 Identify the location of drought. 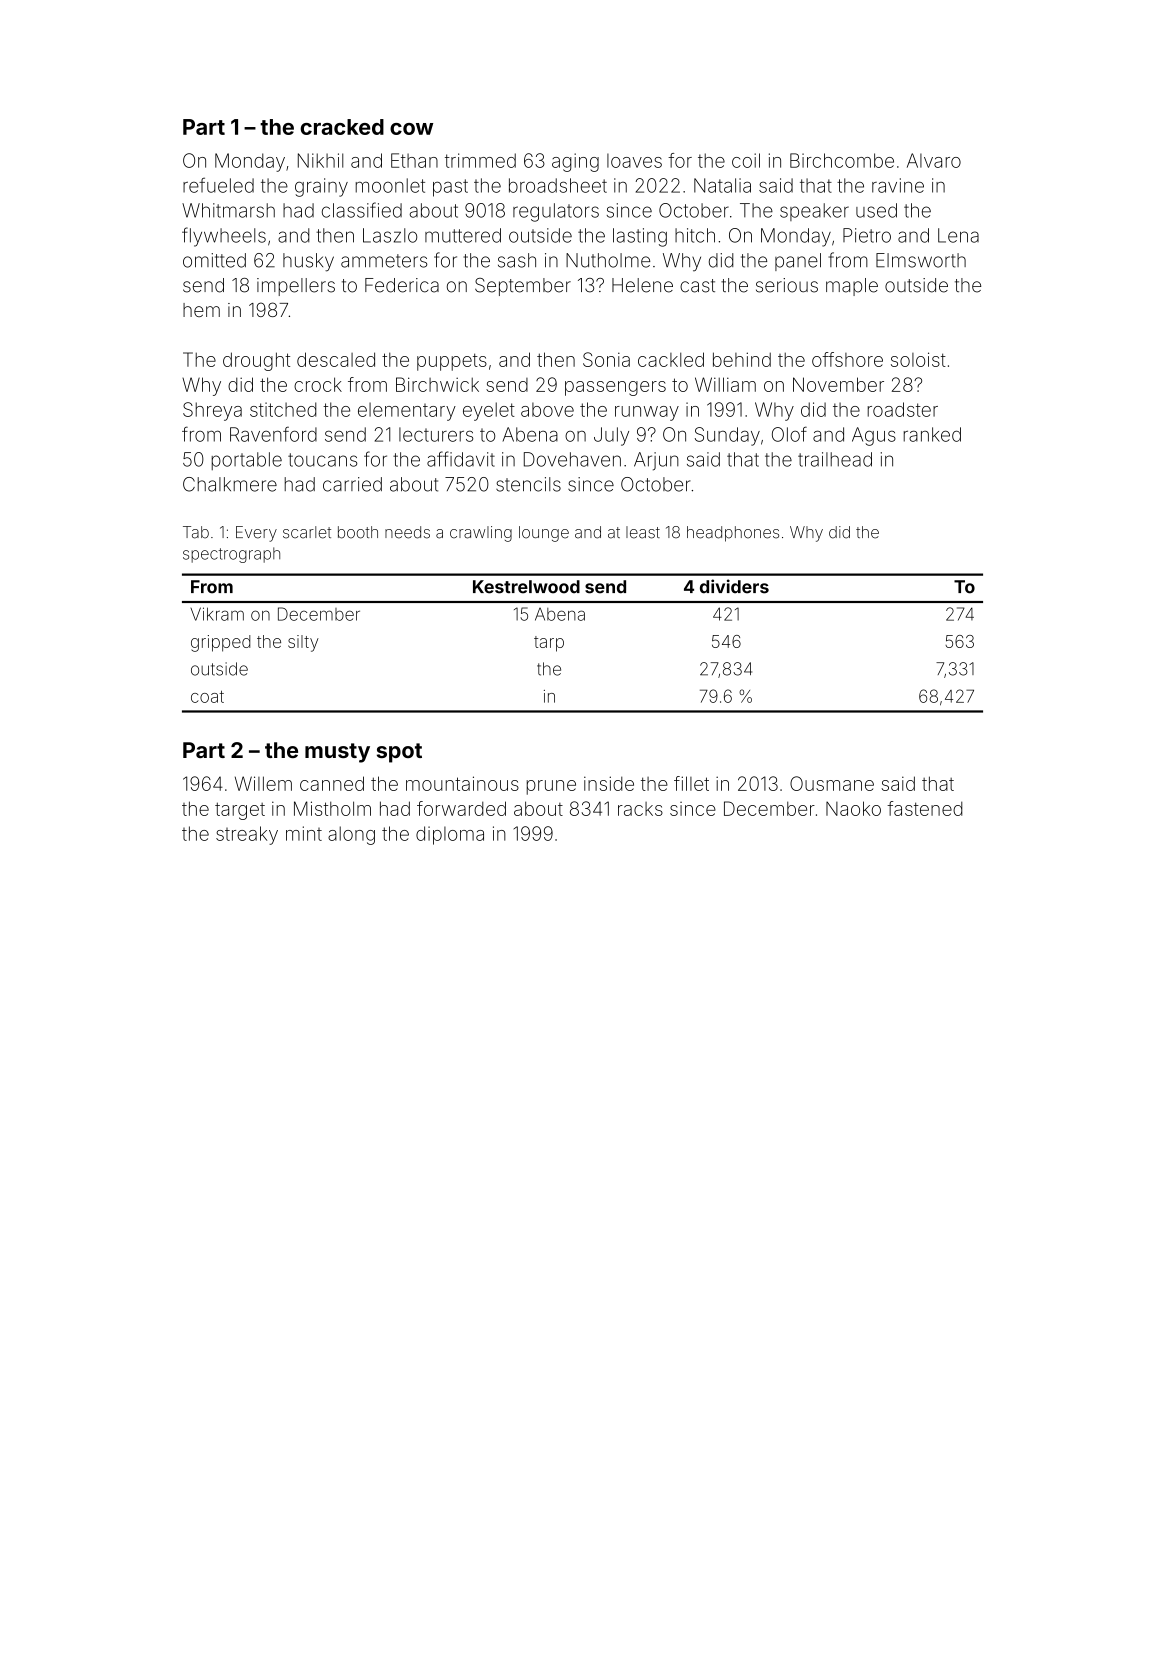
(256, 361).
